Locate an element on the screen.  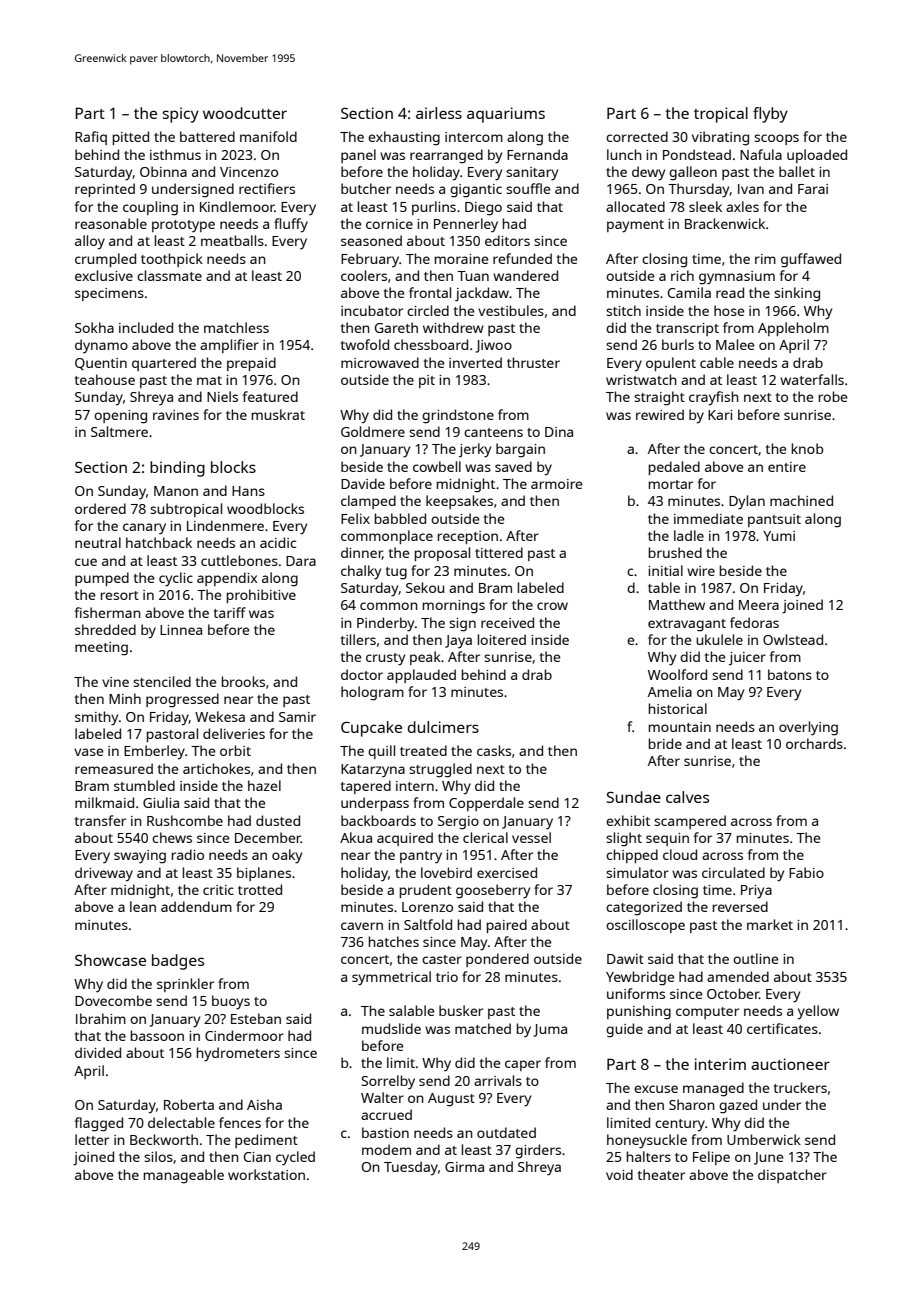
classmate is located at coordinates (169, 275).
